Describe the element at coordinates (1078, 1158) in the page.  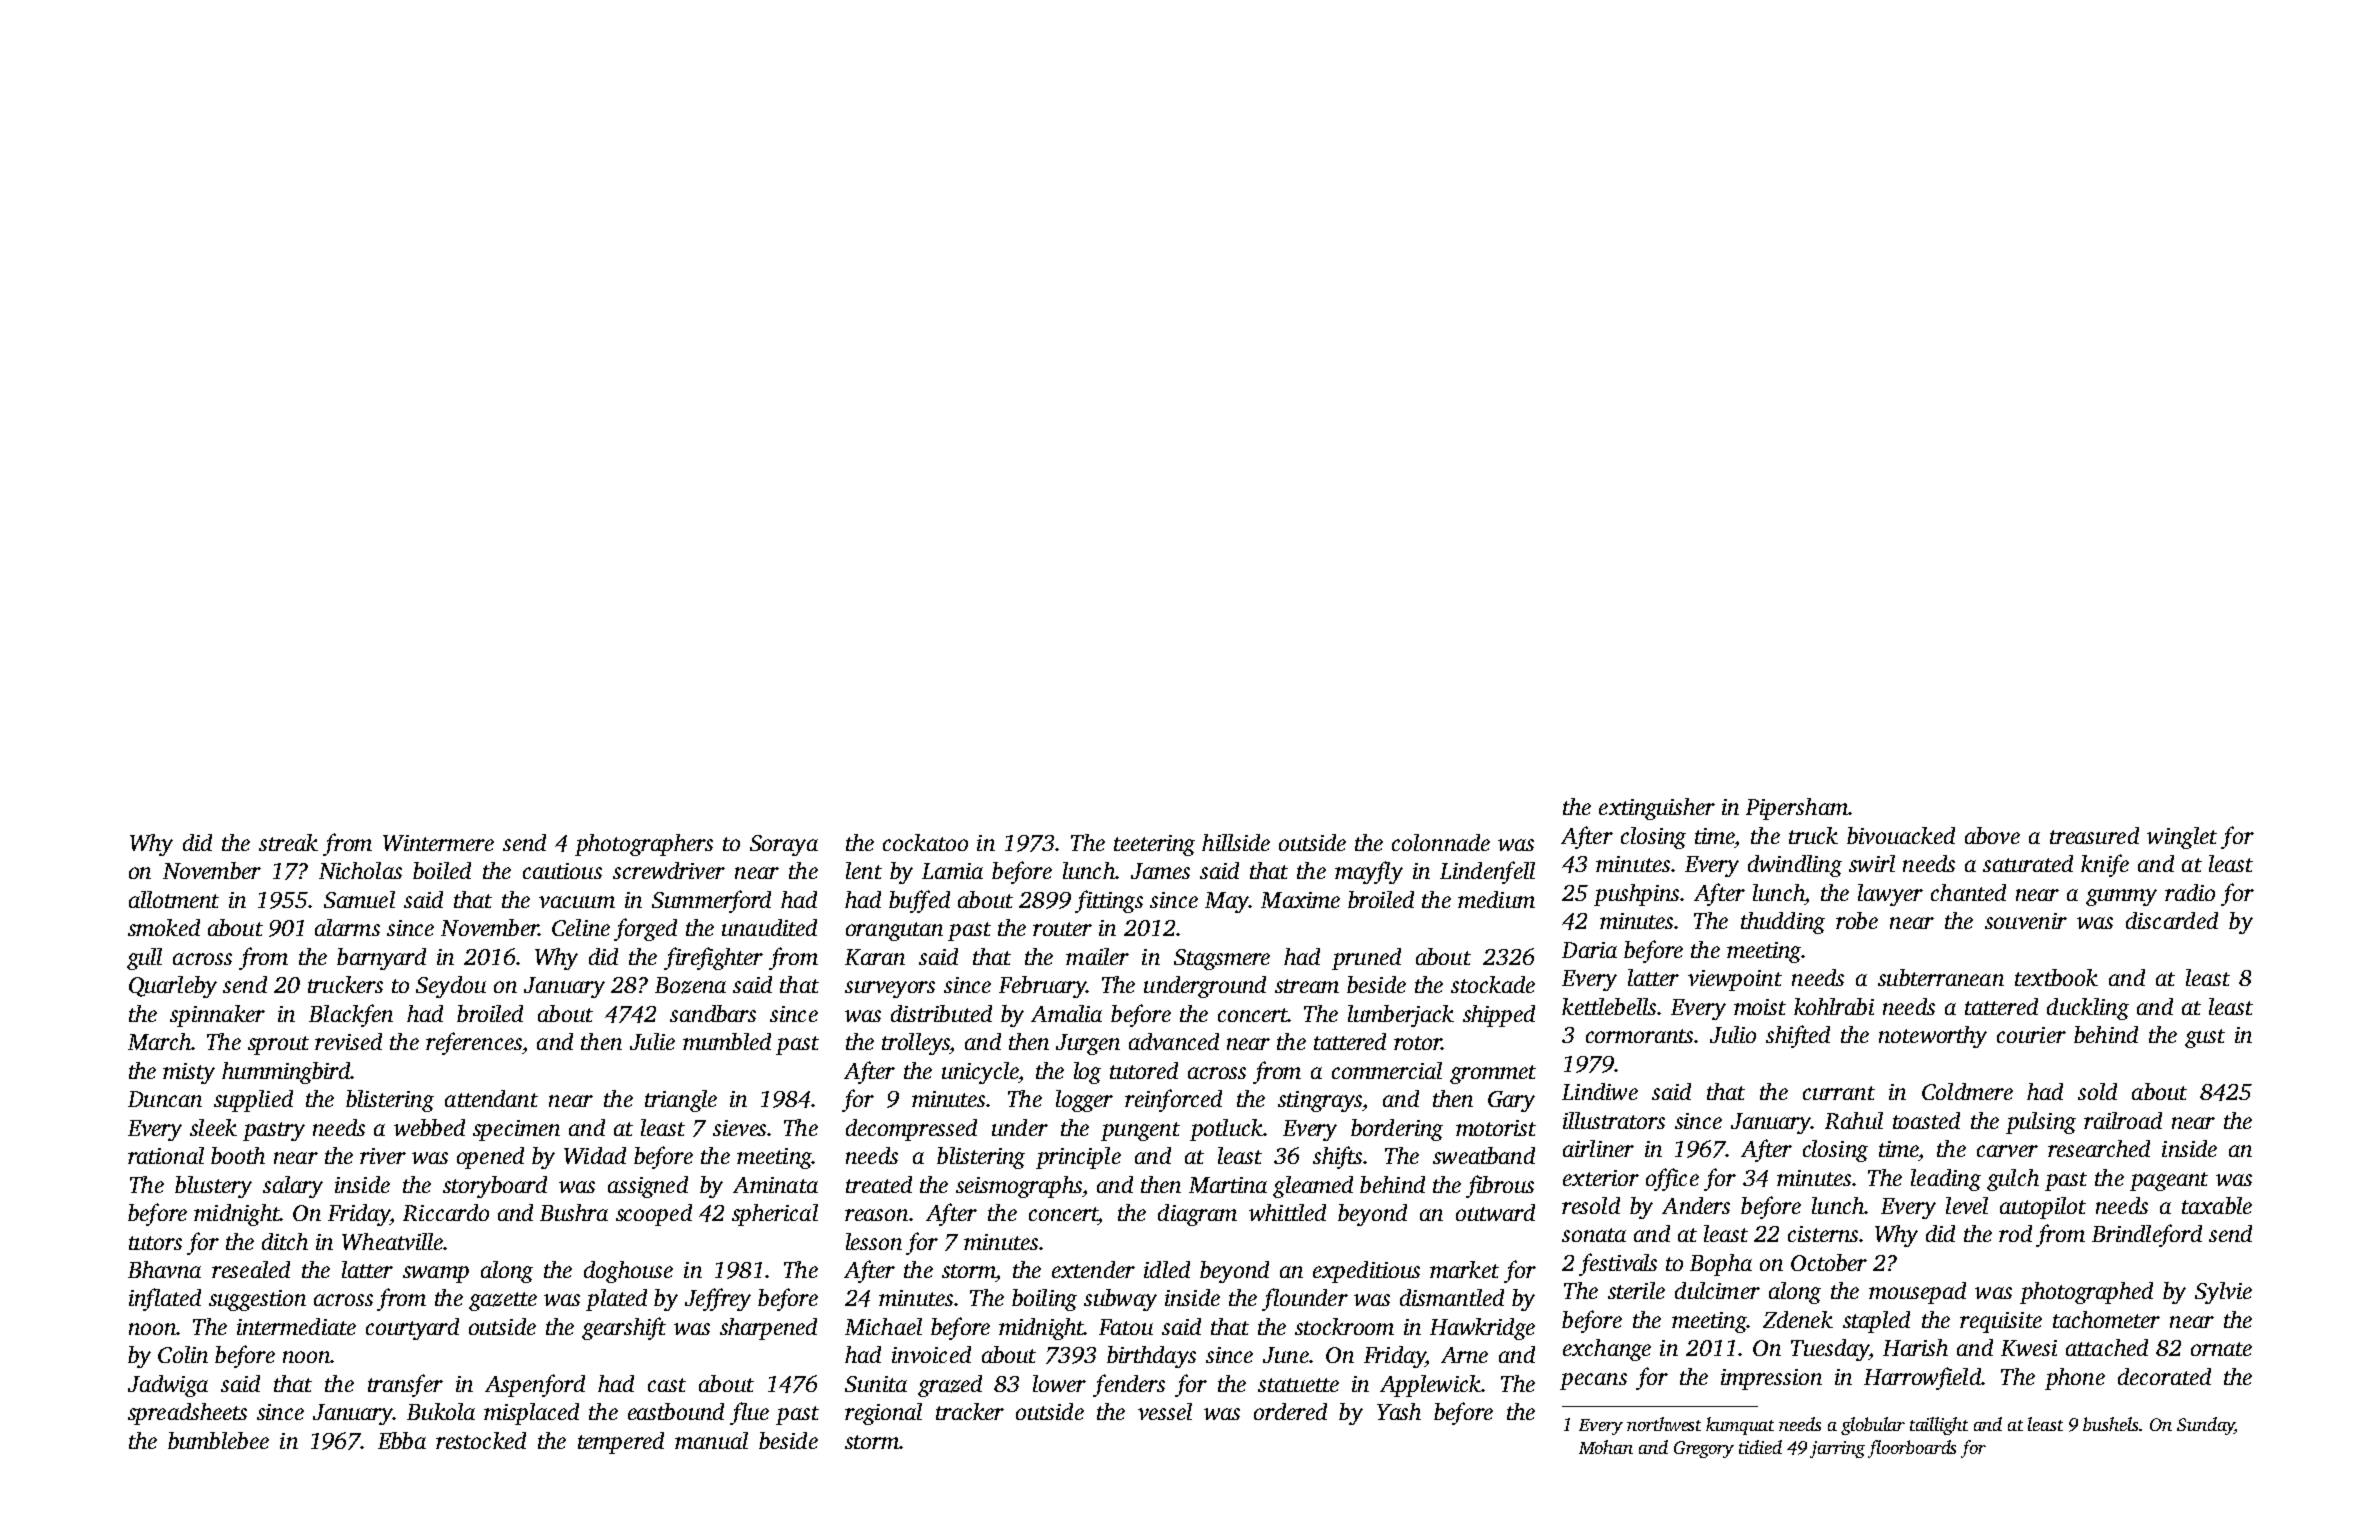
I see `principle` at that location.
